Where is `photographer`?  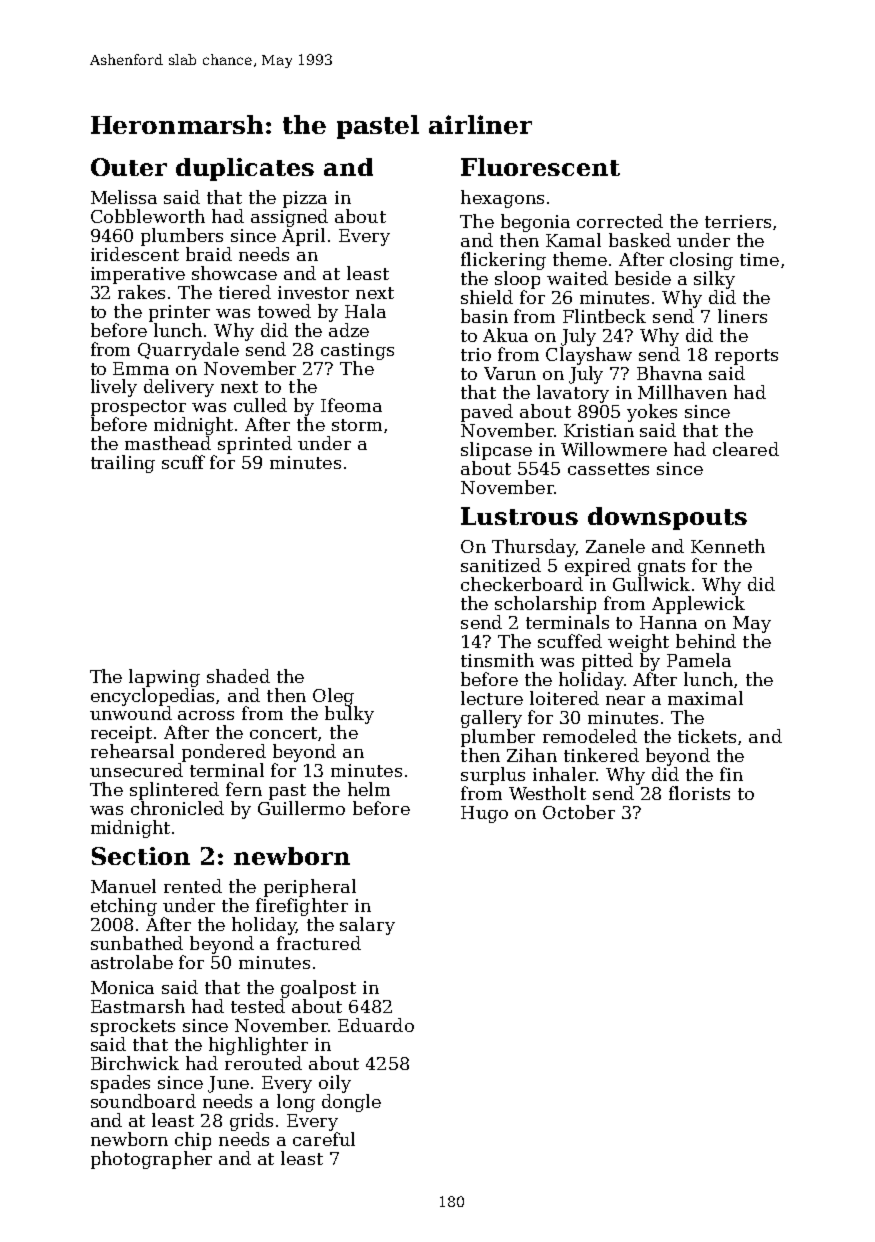
photographer is located at coordinates (151, 1160).
